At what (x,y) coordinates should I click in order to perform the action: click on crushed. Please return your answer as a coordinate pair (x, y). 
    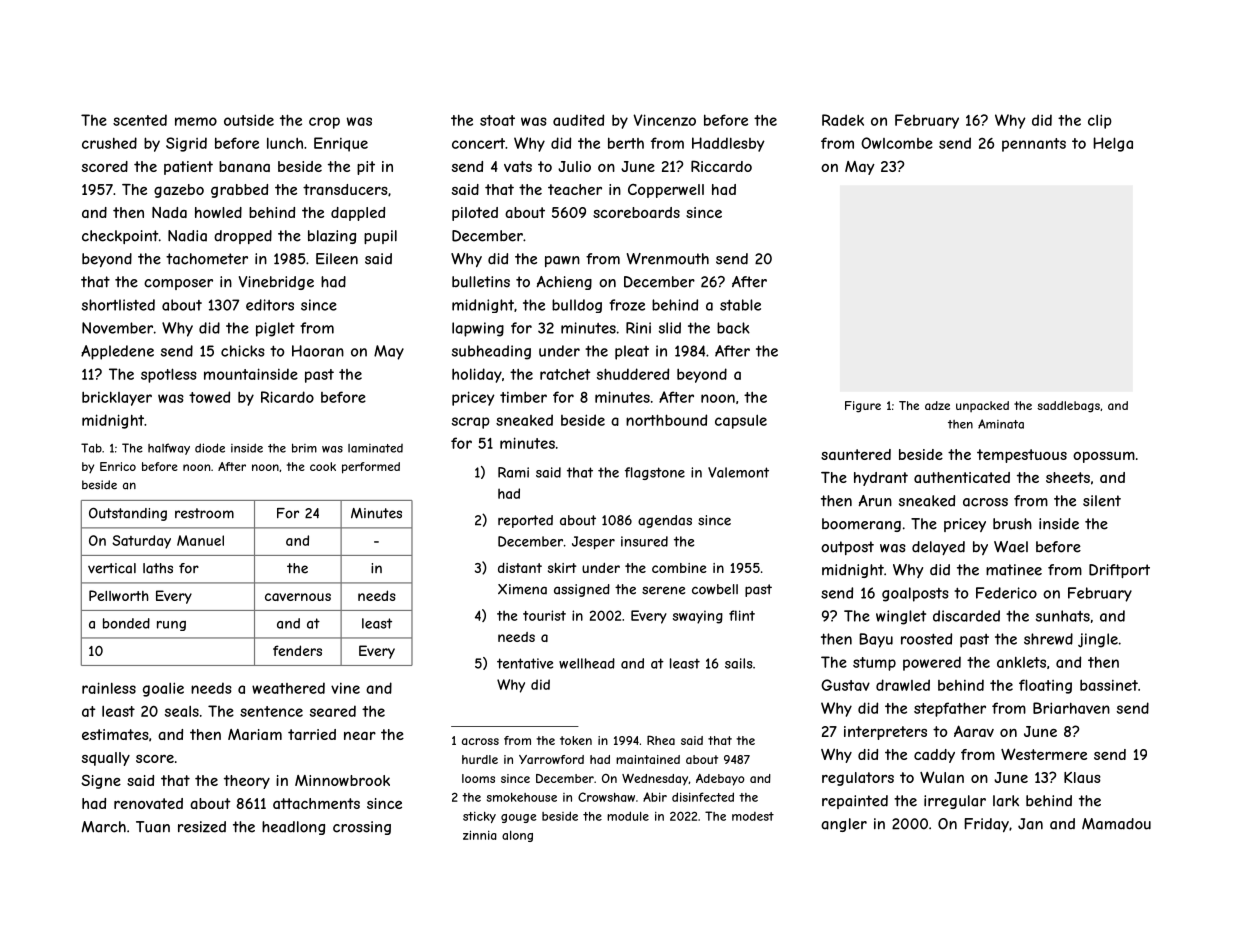
    Looking at the image, I should click on (109, 143).
